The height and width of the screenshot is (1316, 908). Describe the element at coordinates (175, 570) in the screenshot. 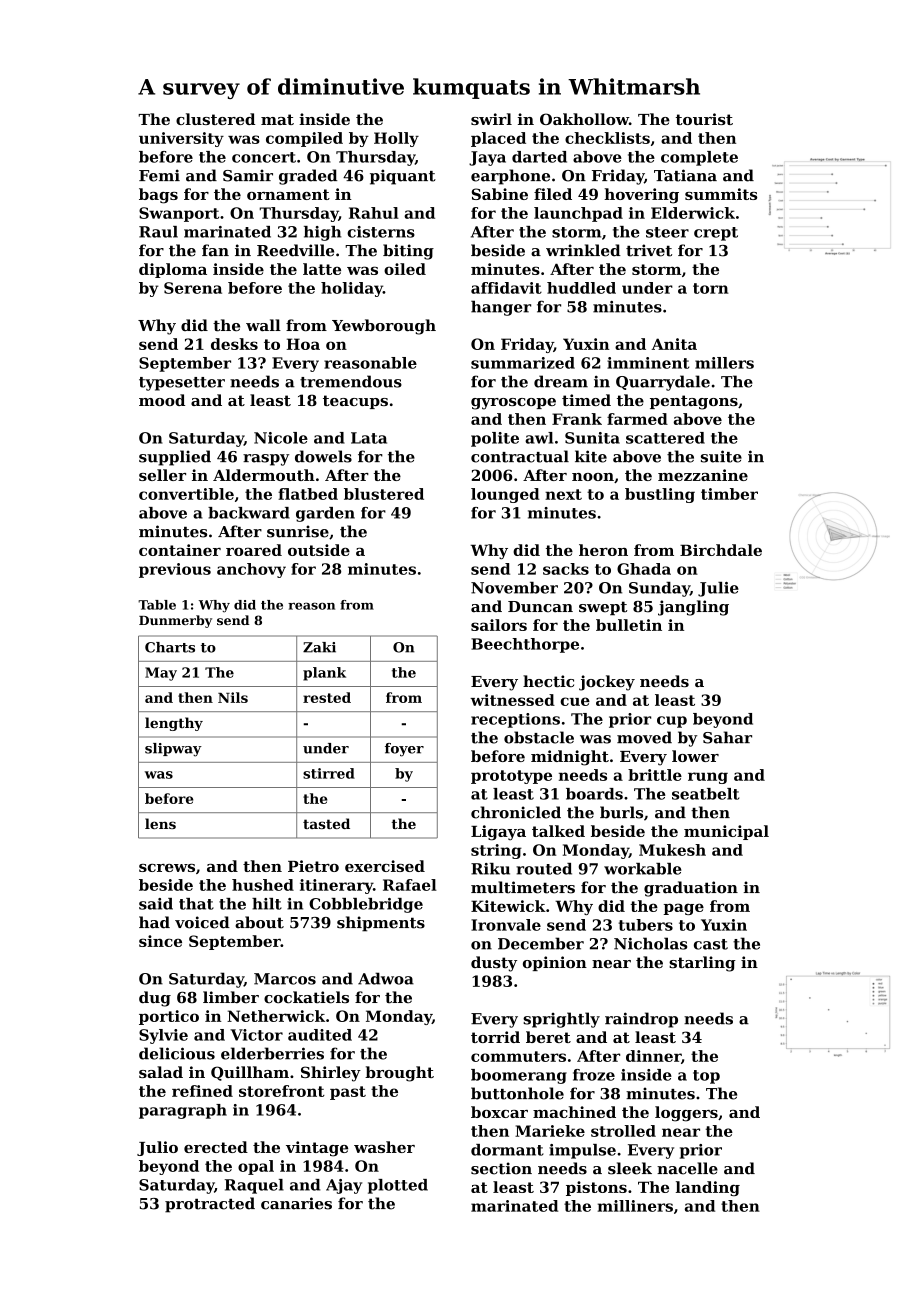

I see `previous` at that location.
